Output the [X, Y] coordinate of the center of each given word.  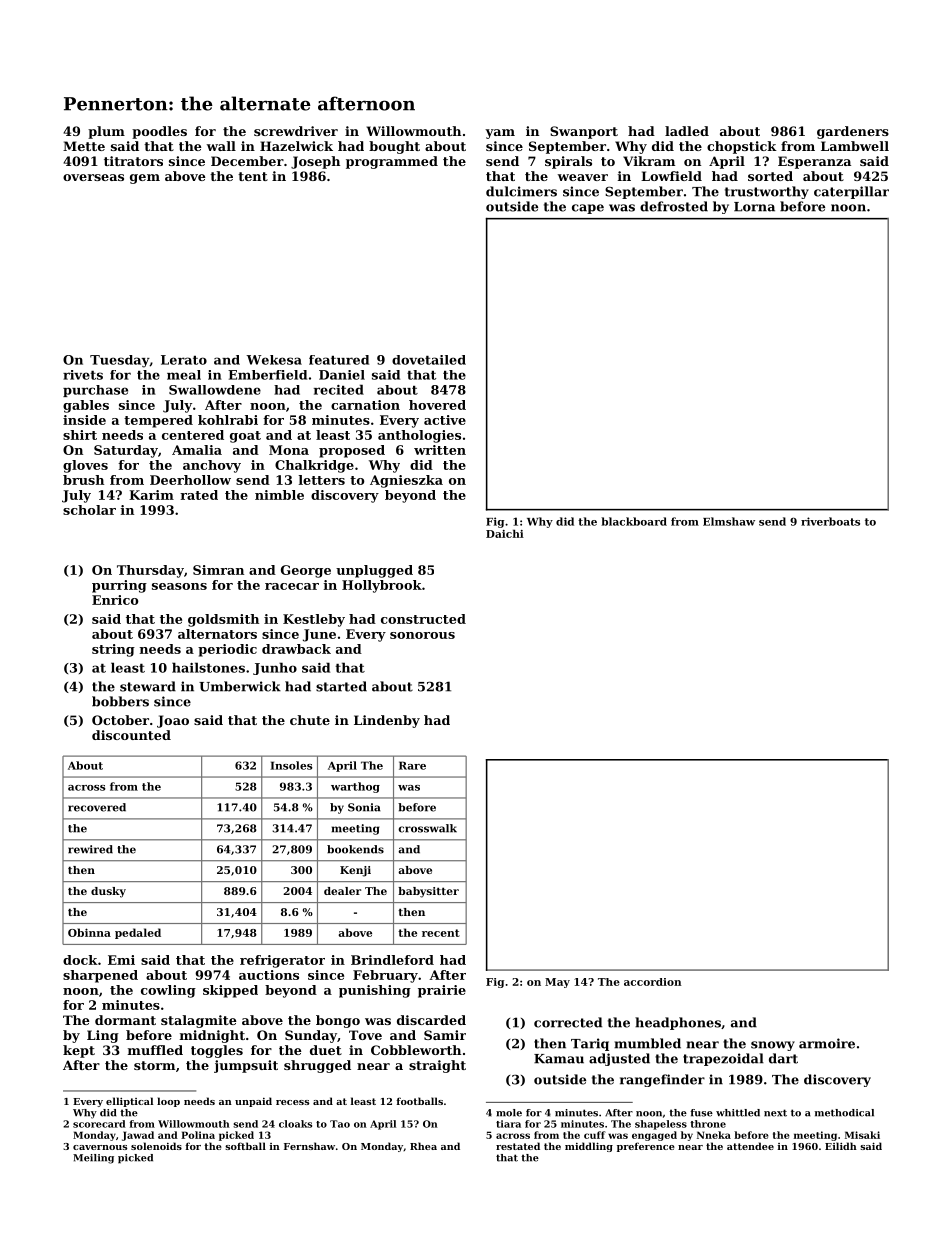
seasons [179, 586]
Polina [198, 1135]
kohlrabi [228, 420]
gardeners [853, 132]
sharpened [100, 976]
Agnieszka [406, 481]
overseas [93, 177]
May [557, 983]
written [440, 450]
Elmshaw [729, 521]
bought [394, 147]
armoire [827, 1043]
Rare [412, 765]
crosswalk [427, 828]
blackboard [634, 521]
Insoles [291, 765]
